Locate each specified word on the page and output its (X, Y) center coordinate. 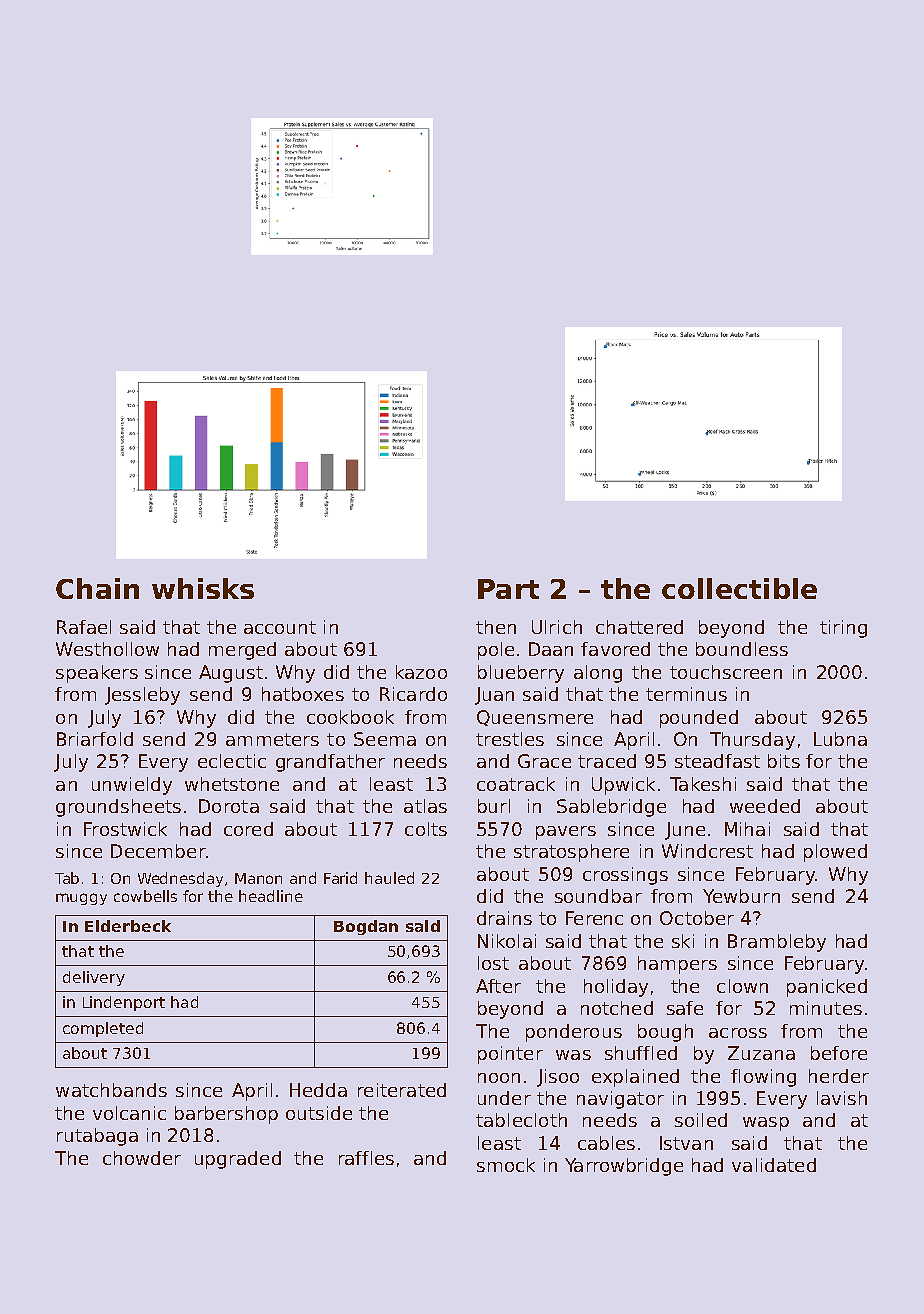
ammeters (272, 739)
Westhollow (107, 649)
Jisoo (558, 1078)
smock (506, 1165)
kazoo (421, 672)
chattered (639, 627)
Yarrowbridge (624, 1167)
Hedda (318, 1090)
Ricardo (413, 694)
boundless (742, 649)
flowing (763, 1078)
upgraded (238, 1160)
